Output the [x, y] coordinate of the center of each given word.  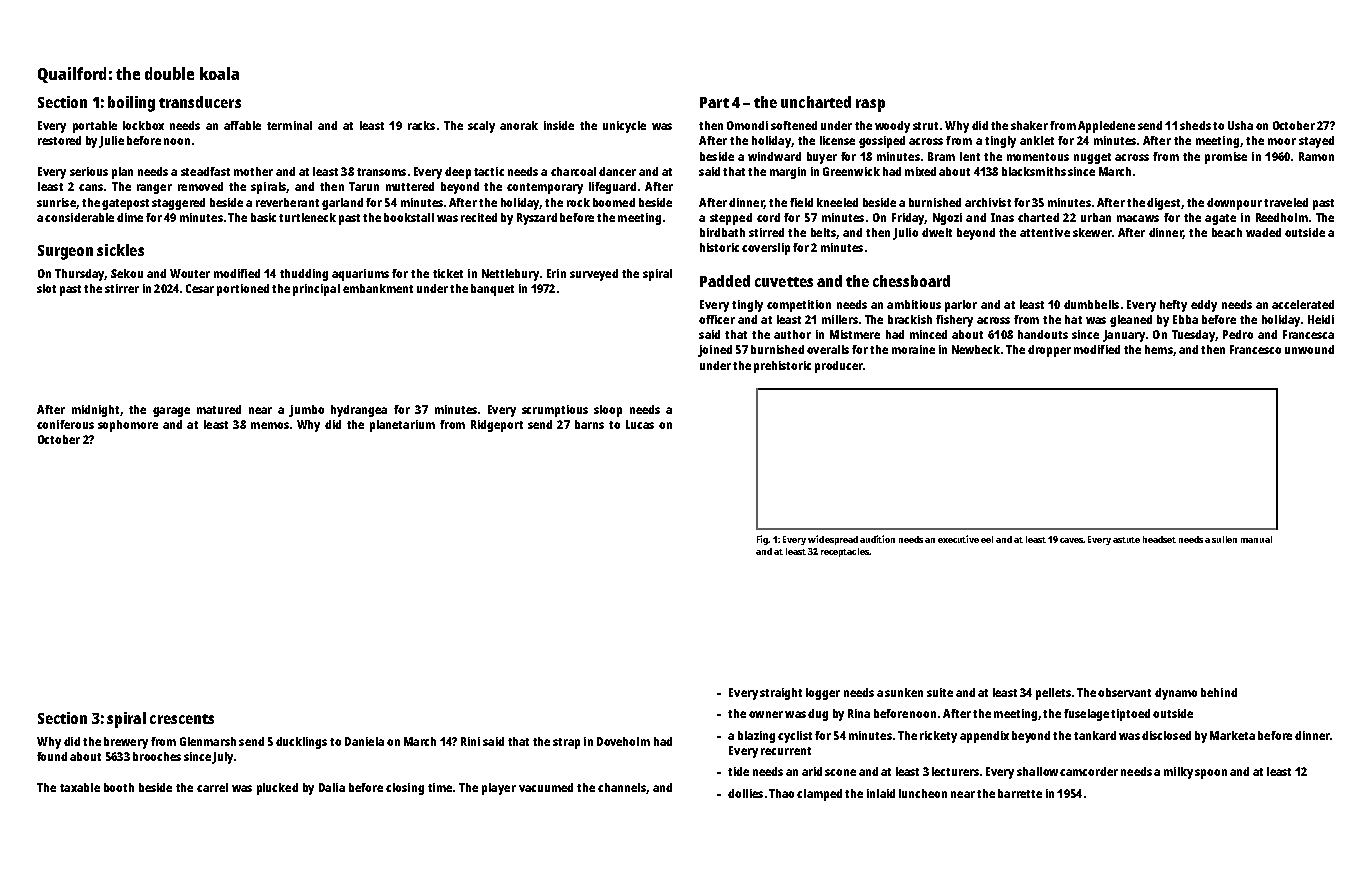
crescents [182, 719]
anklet [1037, 140]
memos [270, 425]
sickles [120, 250]
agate [1220, 219]
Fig [763, 540]
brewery [126, 743]
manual [1256, 539]
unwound [1309, 349]
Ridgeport [497, 426]
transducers [200, 102]
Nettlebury [510, 275]
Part [714, 102]
